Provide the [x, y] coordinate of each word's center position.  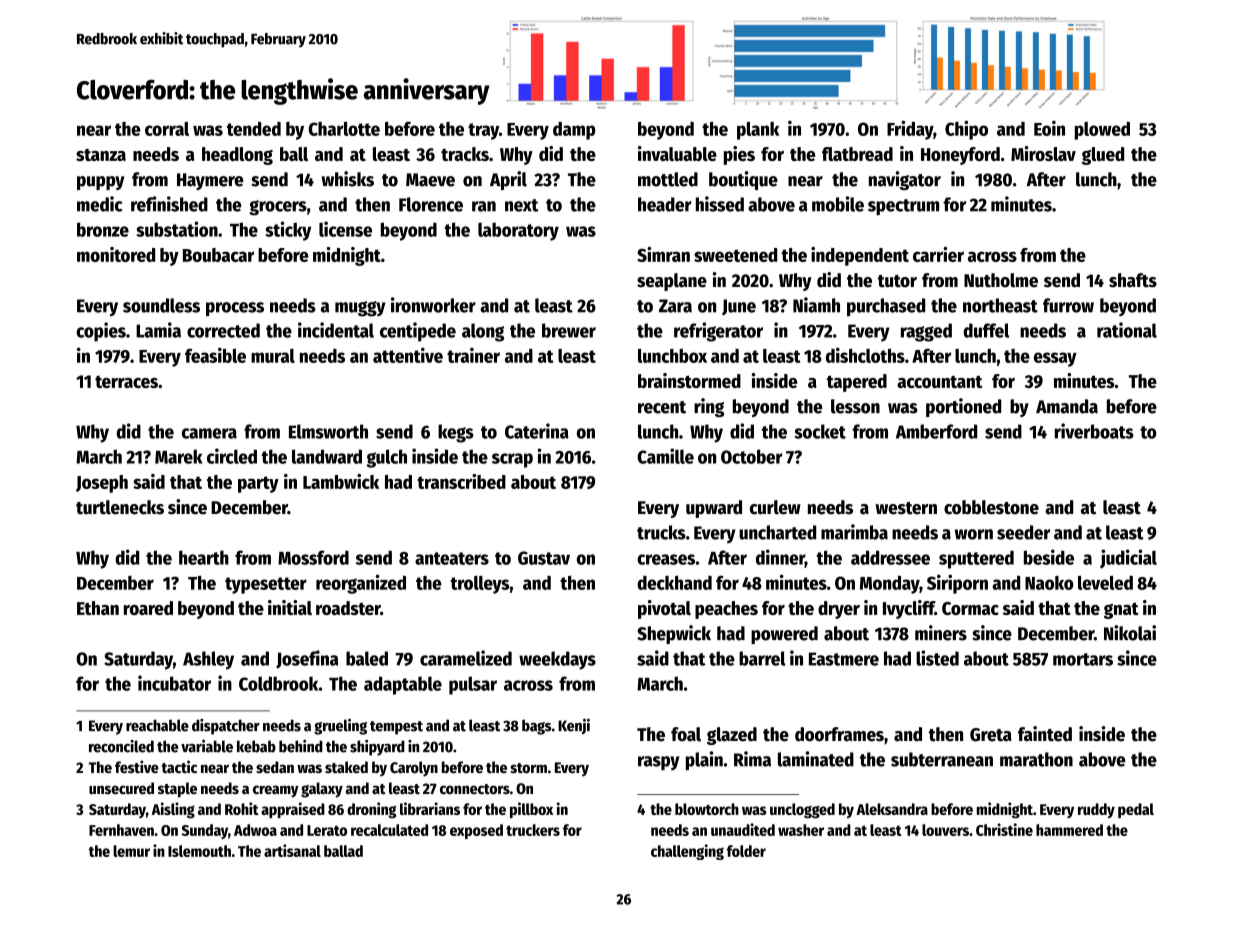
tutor [897, 281]
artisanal [292, 850]
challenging [687, 852]
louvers [945, 830]
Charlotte [344, 129]
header [665, 204]
